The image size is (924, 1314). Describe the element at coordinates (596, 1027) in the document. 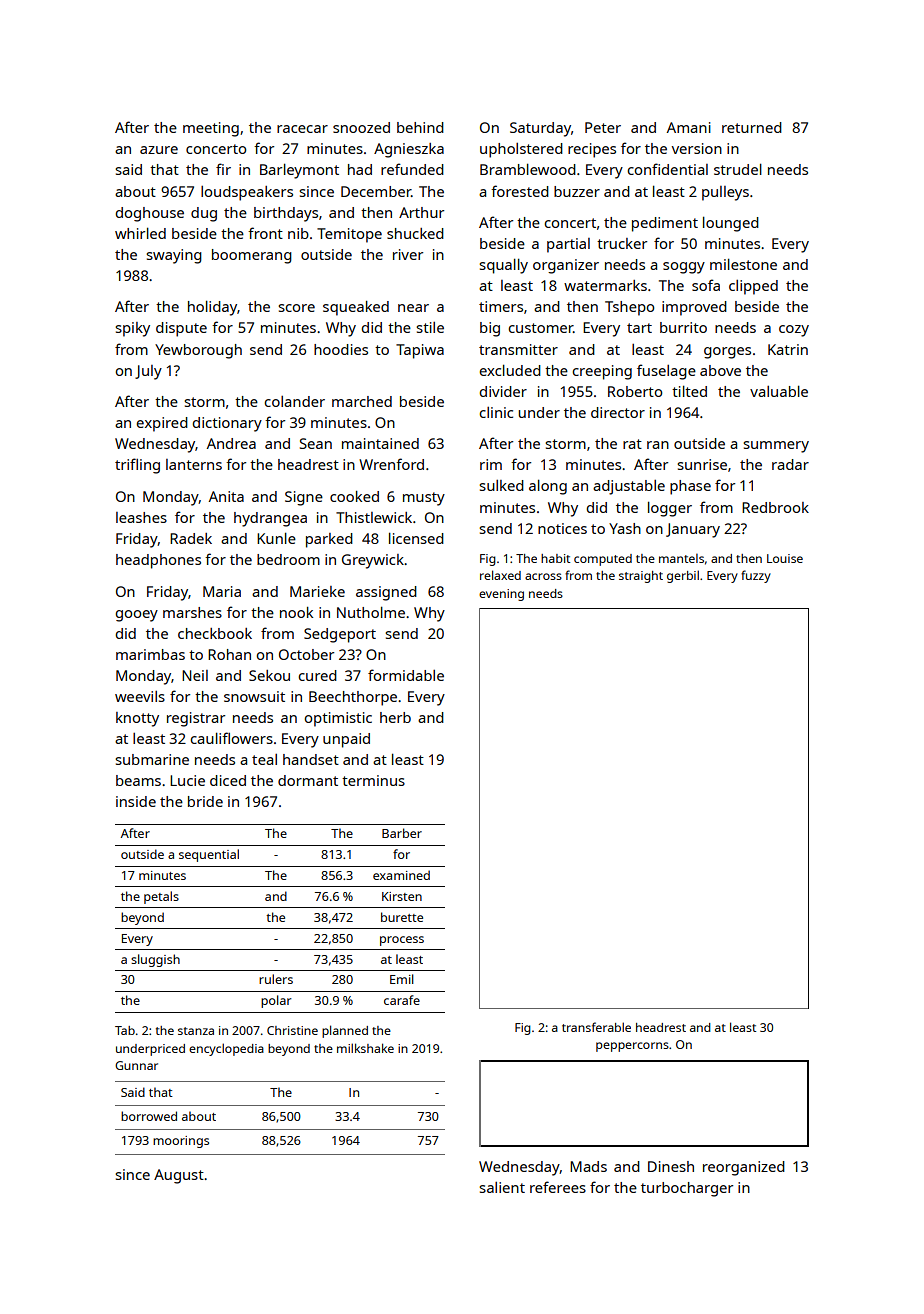

I see `transferable` at that location.
